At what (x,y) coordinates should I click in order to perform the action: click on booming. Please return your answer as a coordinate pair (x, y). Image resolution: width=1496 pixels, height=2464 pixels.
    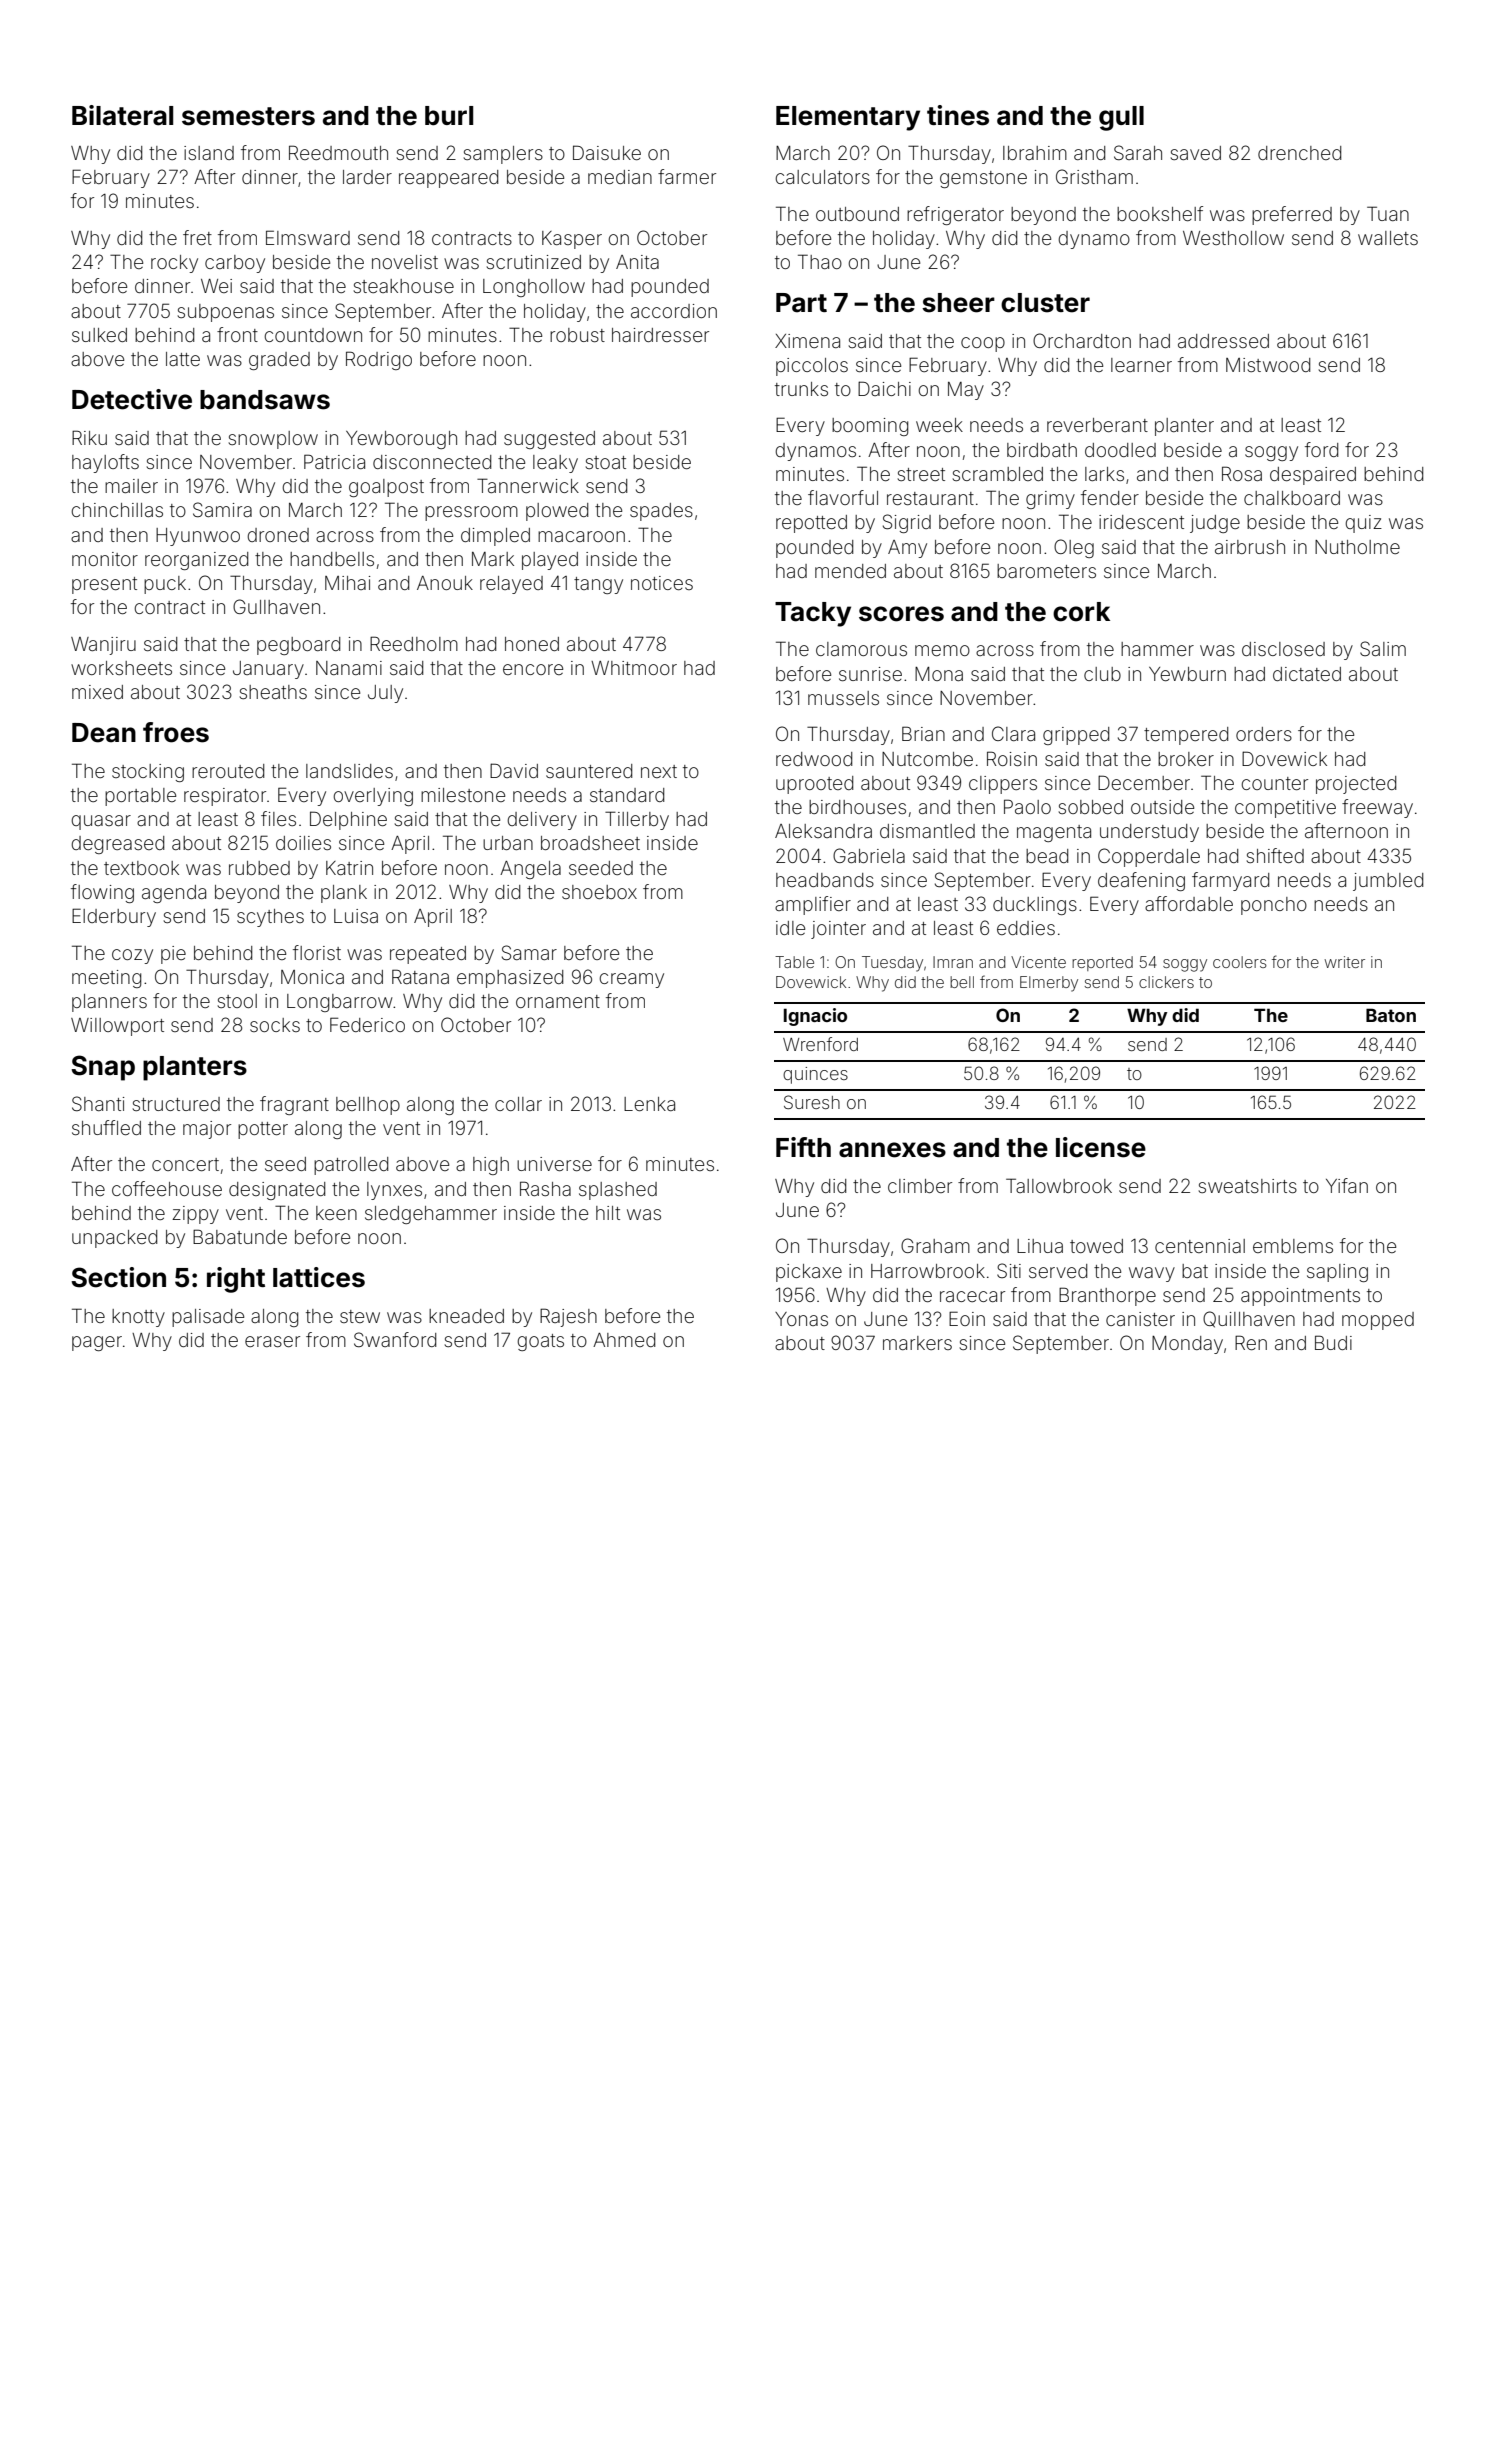
    Looking at the image, I should click on (870, 427).
